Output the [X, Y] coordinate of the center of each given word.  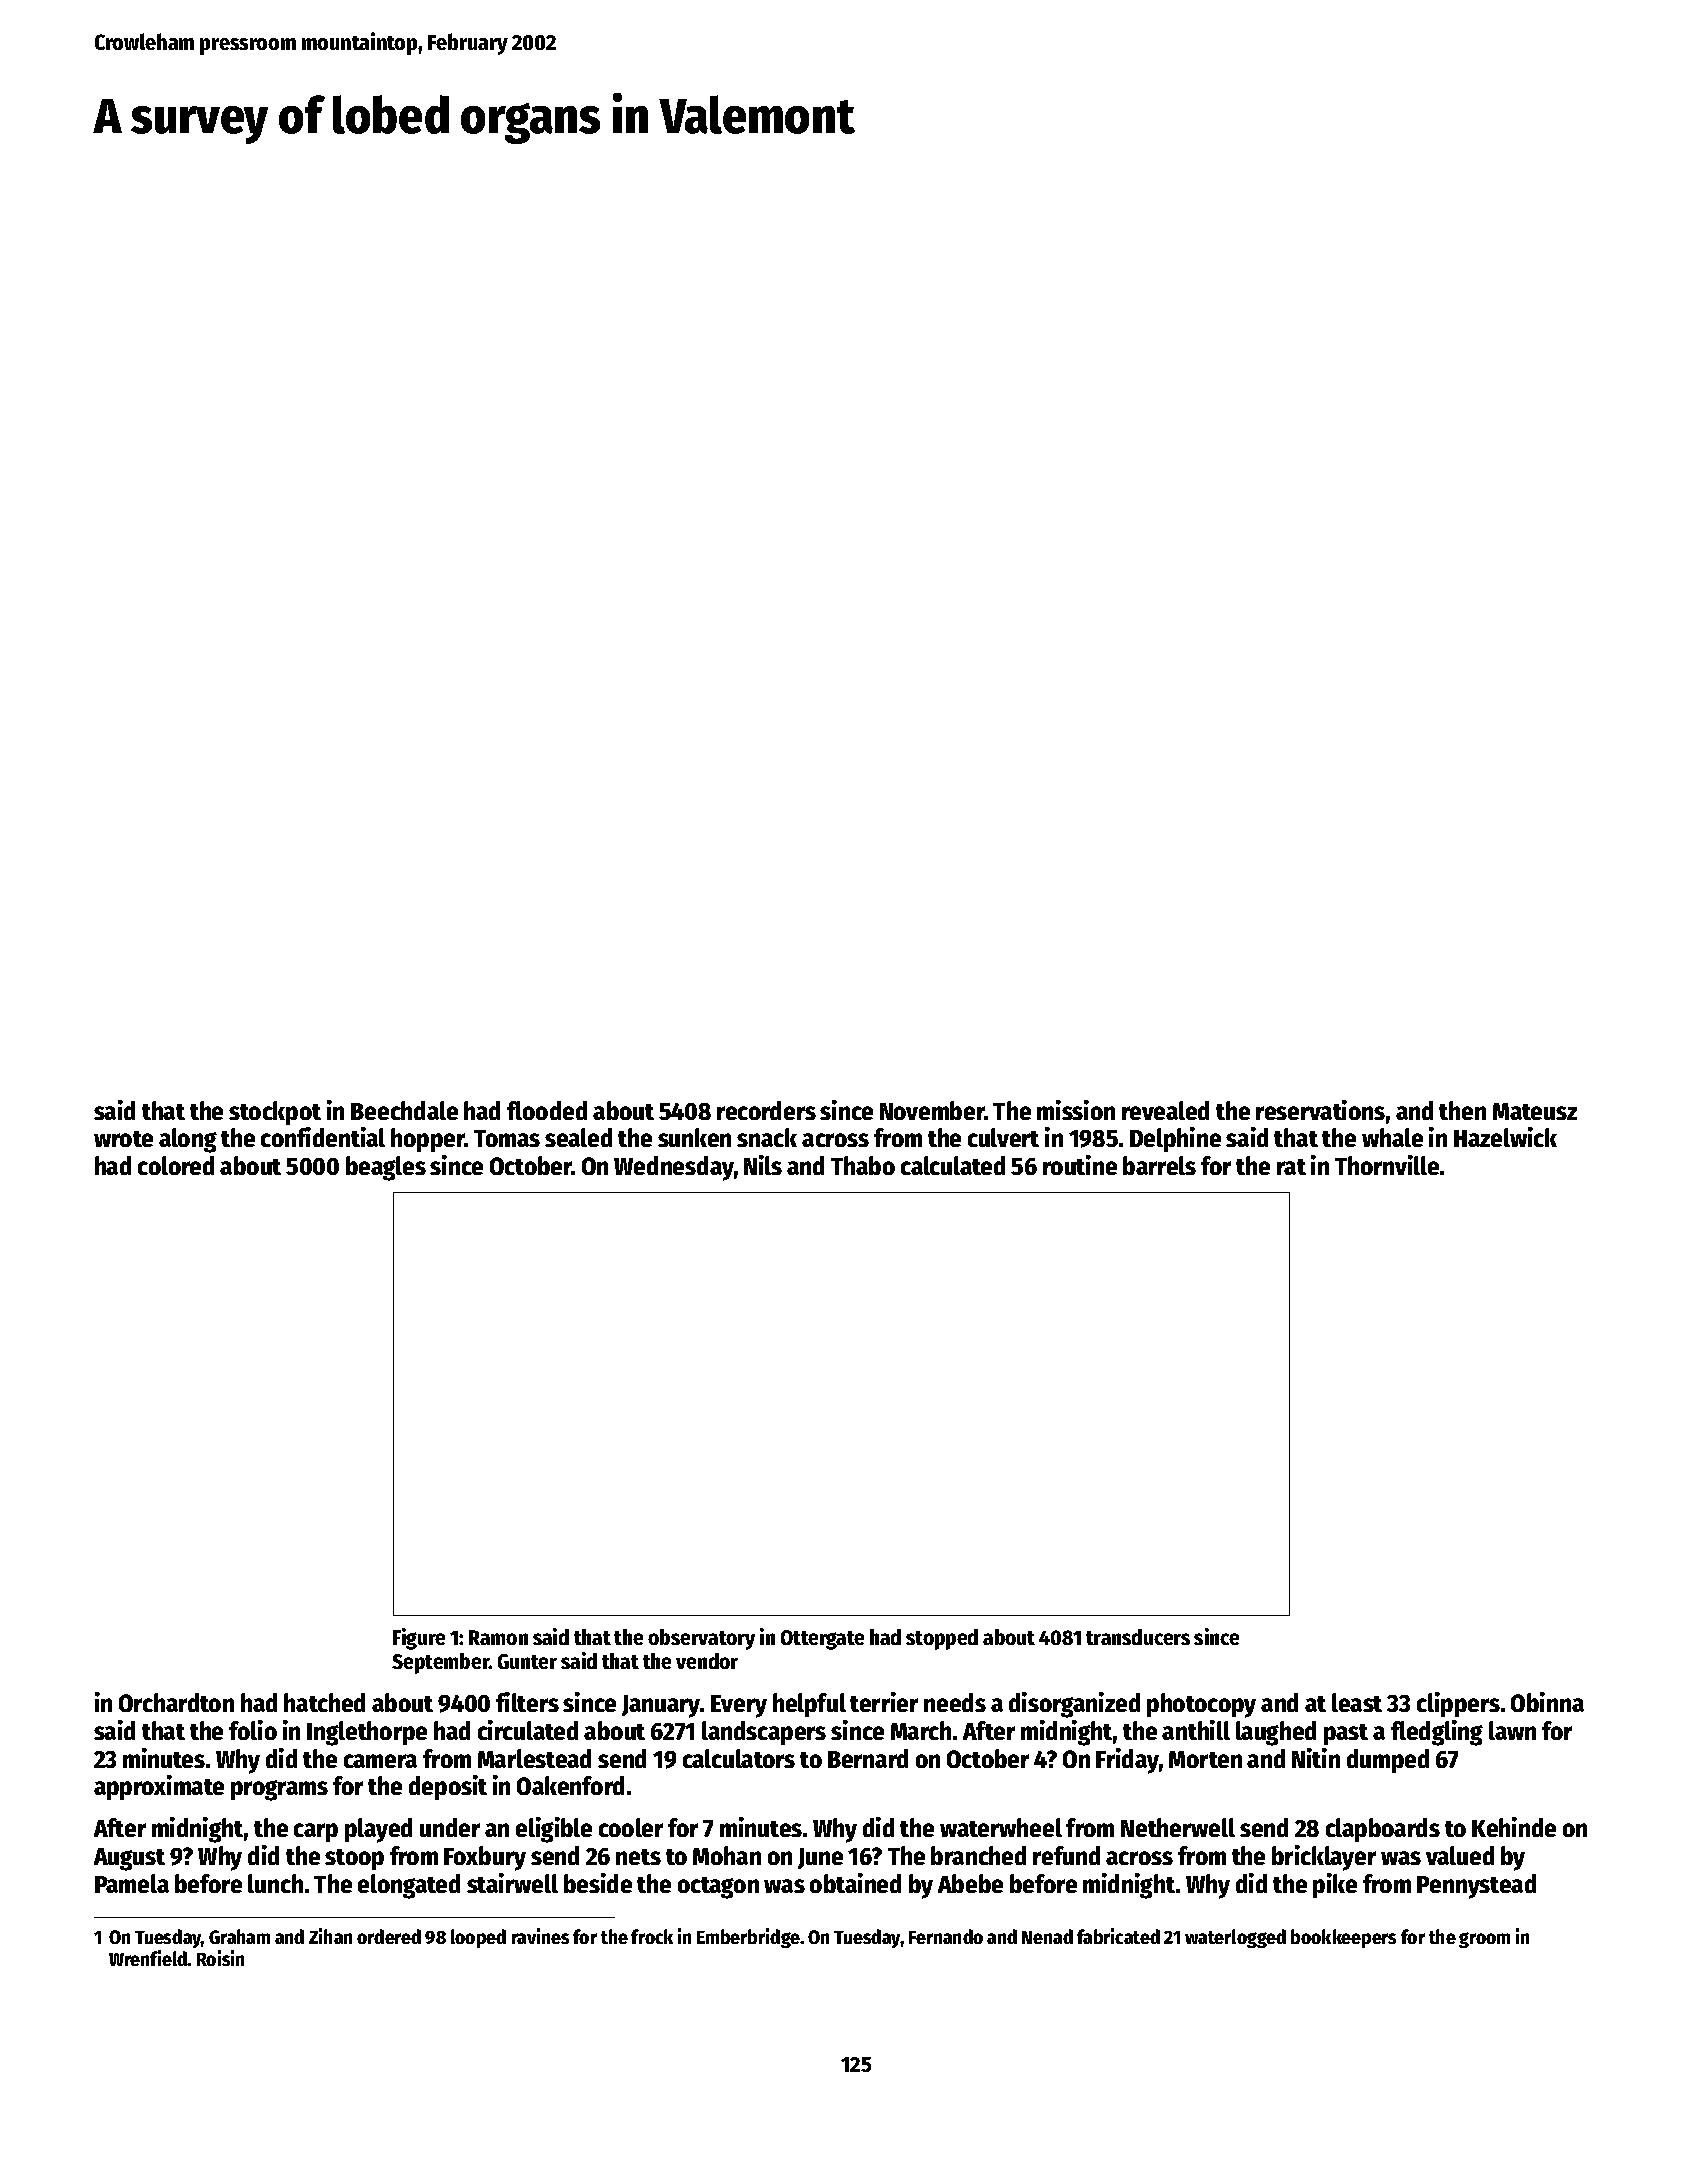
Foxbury [485, 1858]
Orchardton [176, 1702]
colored [176, 1165]
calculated [953, 1165]
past [1346, 1734]
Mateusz [1535, 1111]
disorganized [1074, 1705]
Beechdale [404, 1110]
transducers [1138, 1637]
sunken [694, 1137]
